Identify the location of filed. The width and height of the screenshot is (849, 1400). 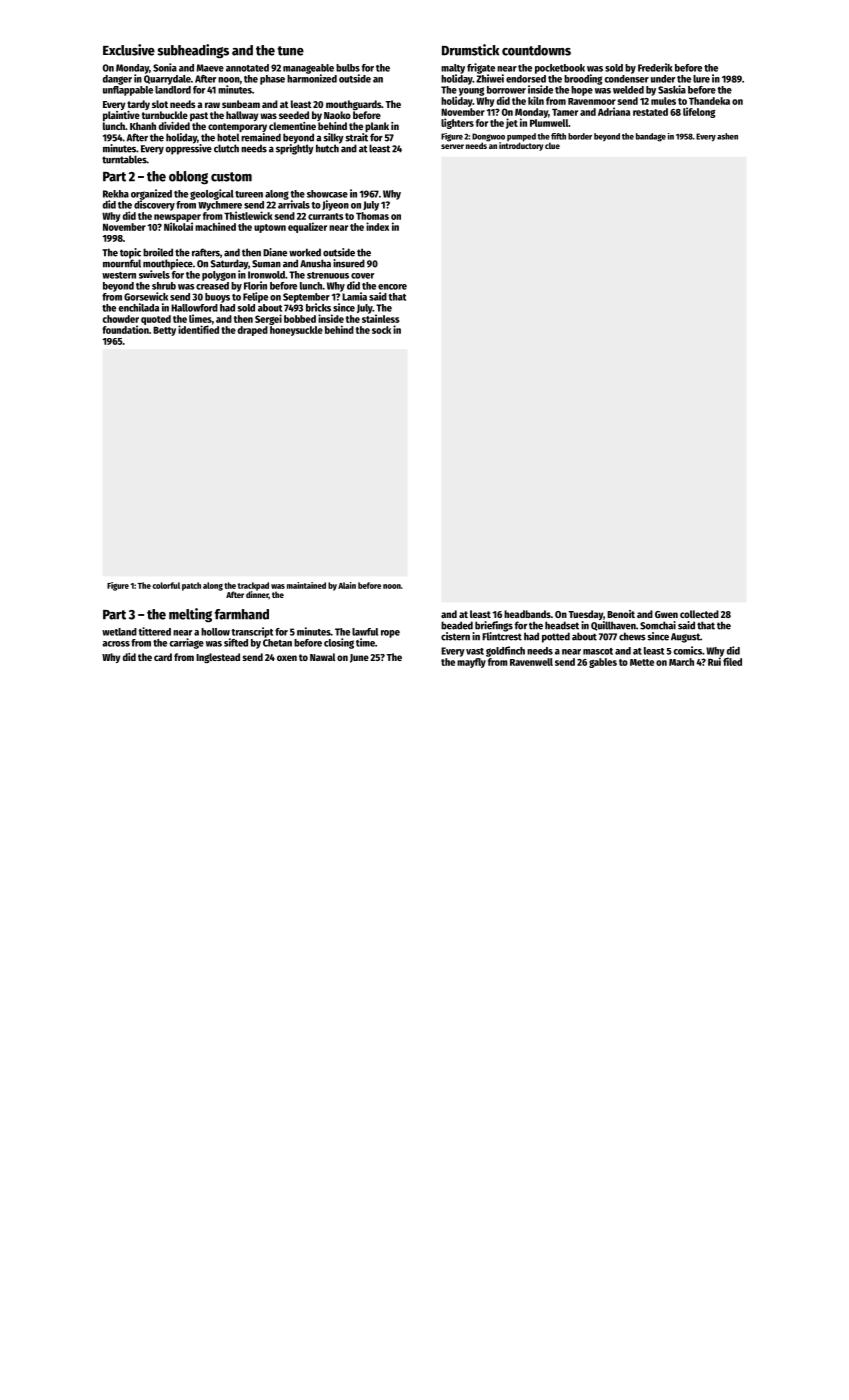
(732, 661).
